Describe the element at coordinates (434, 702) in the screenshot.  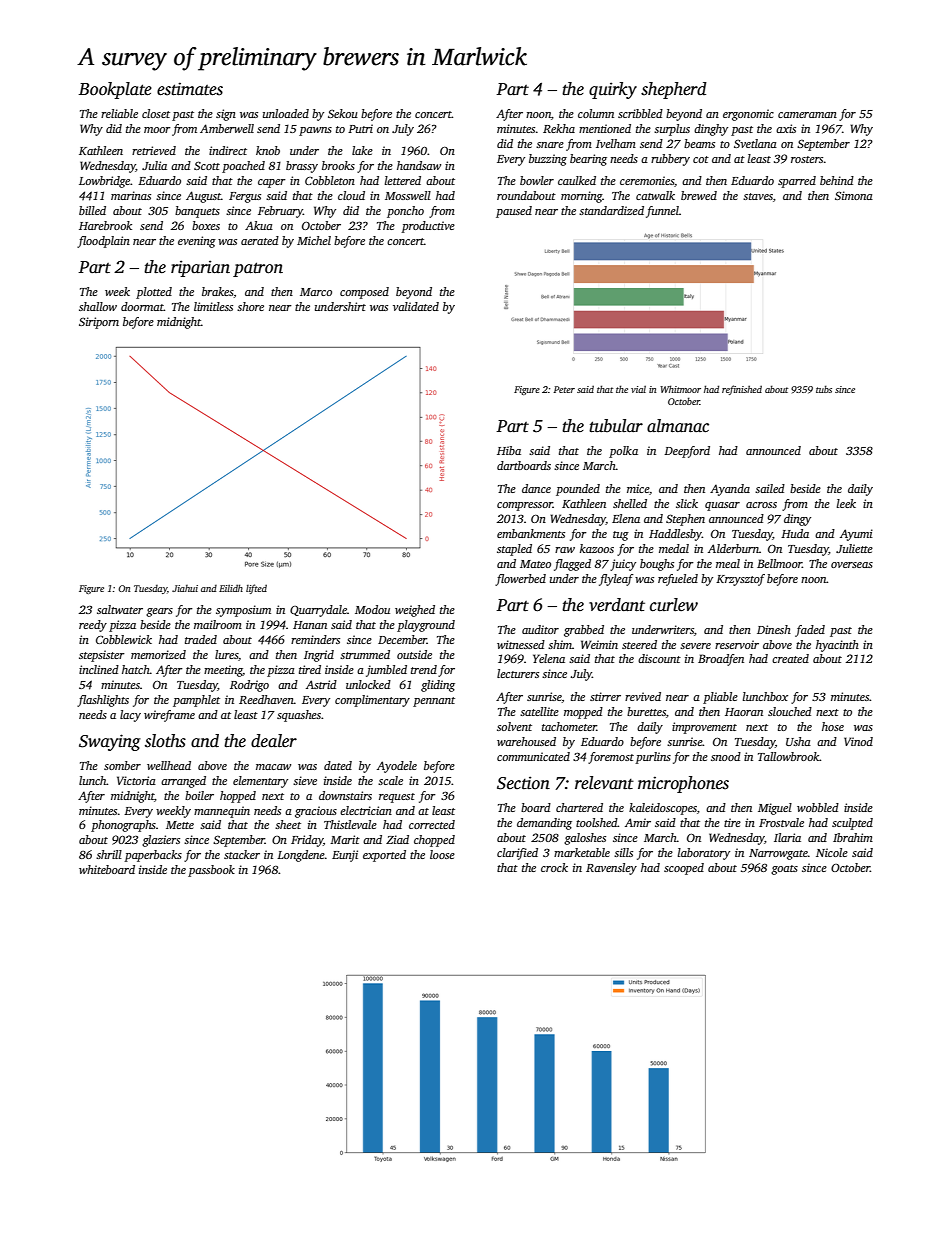
I see `pennant` at that location.
